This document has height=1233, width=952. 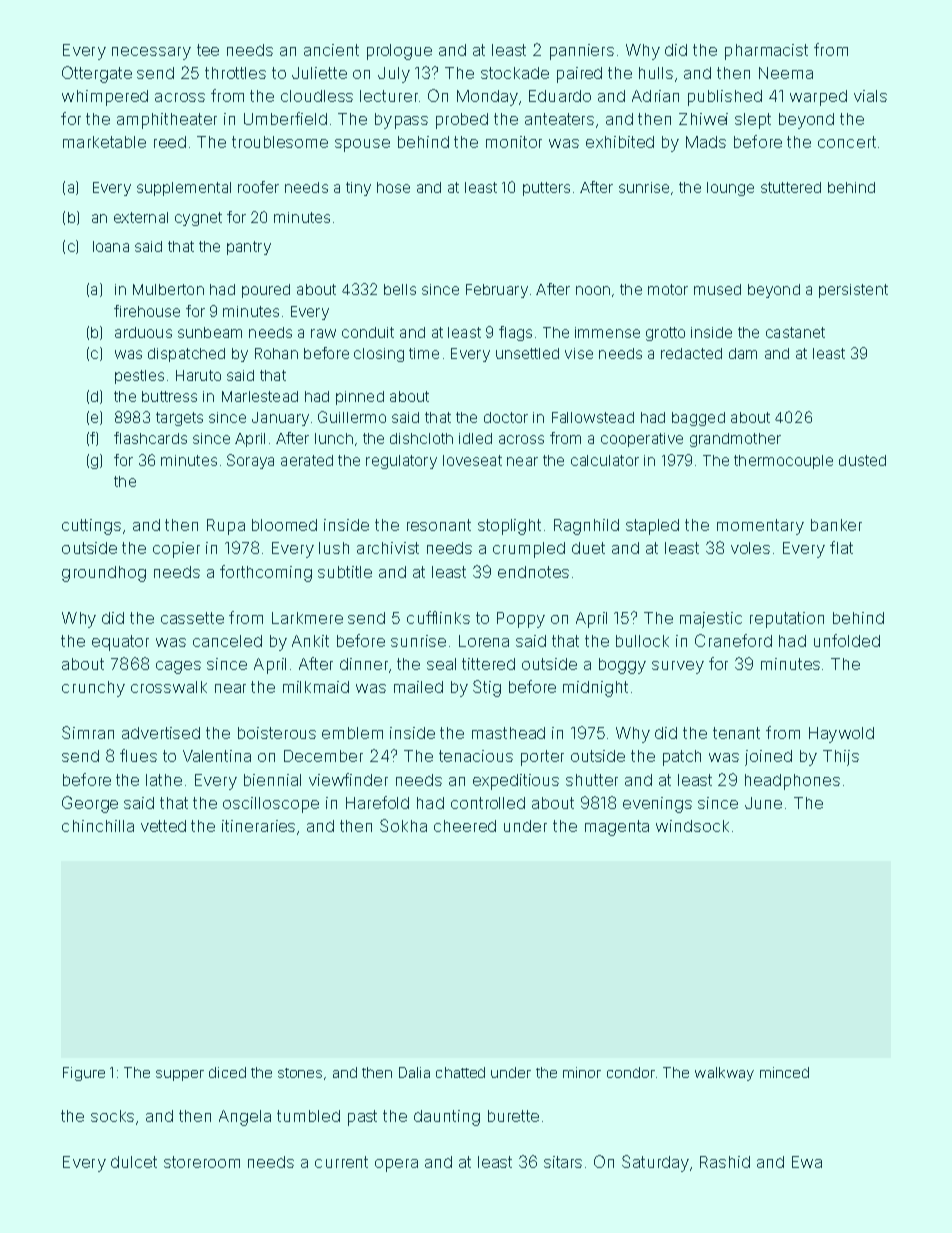 I want to click on persistent, so click(x=853, y=291).
